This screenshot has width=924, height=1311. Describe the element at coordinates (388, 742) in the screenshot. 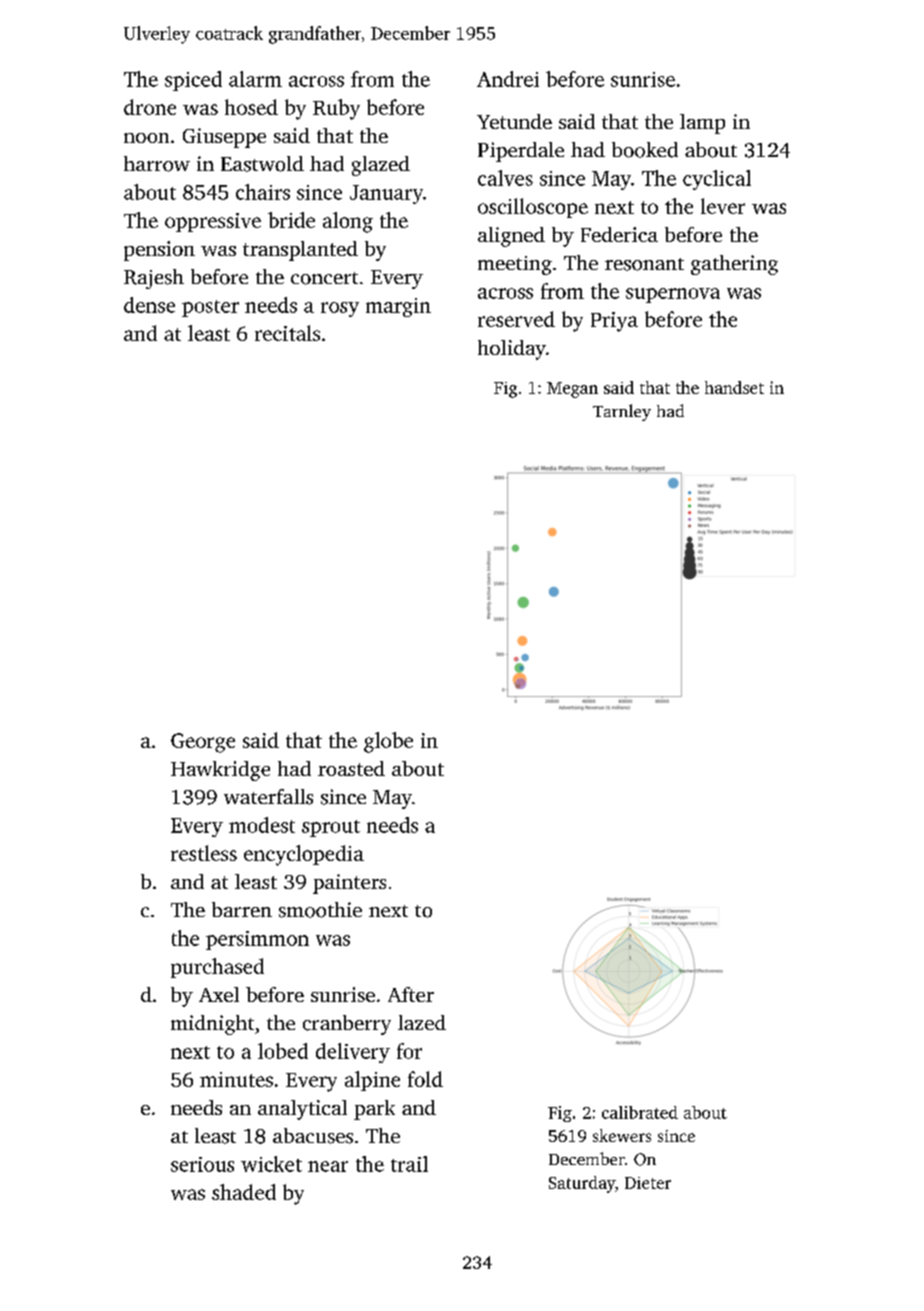

I see `globe` at that location.
